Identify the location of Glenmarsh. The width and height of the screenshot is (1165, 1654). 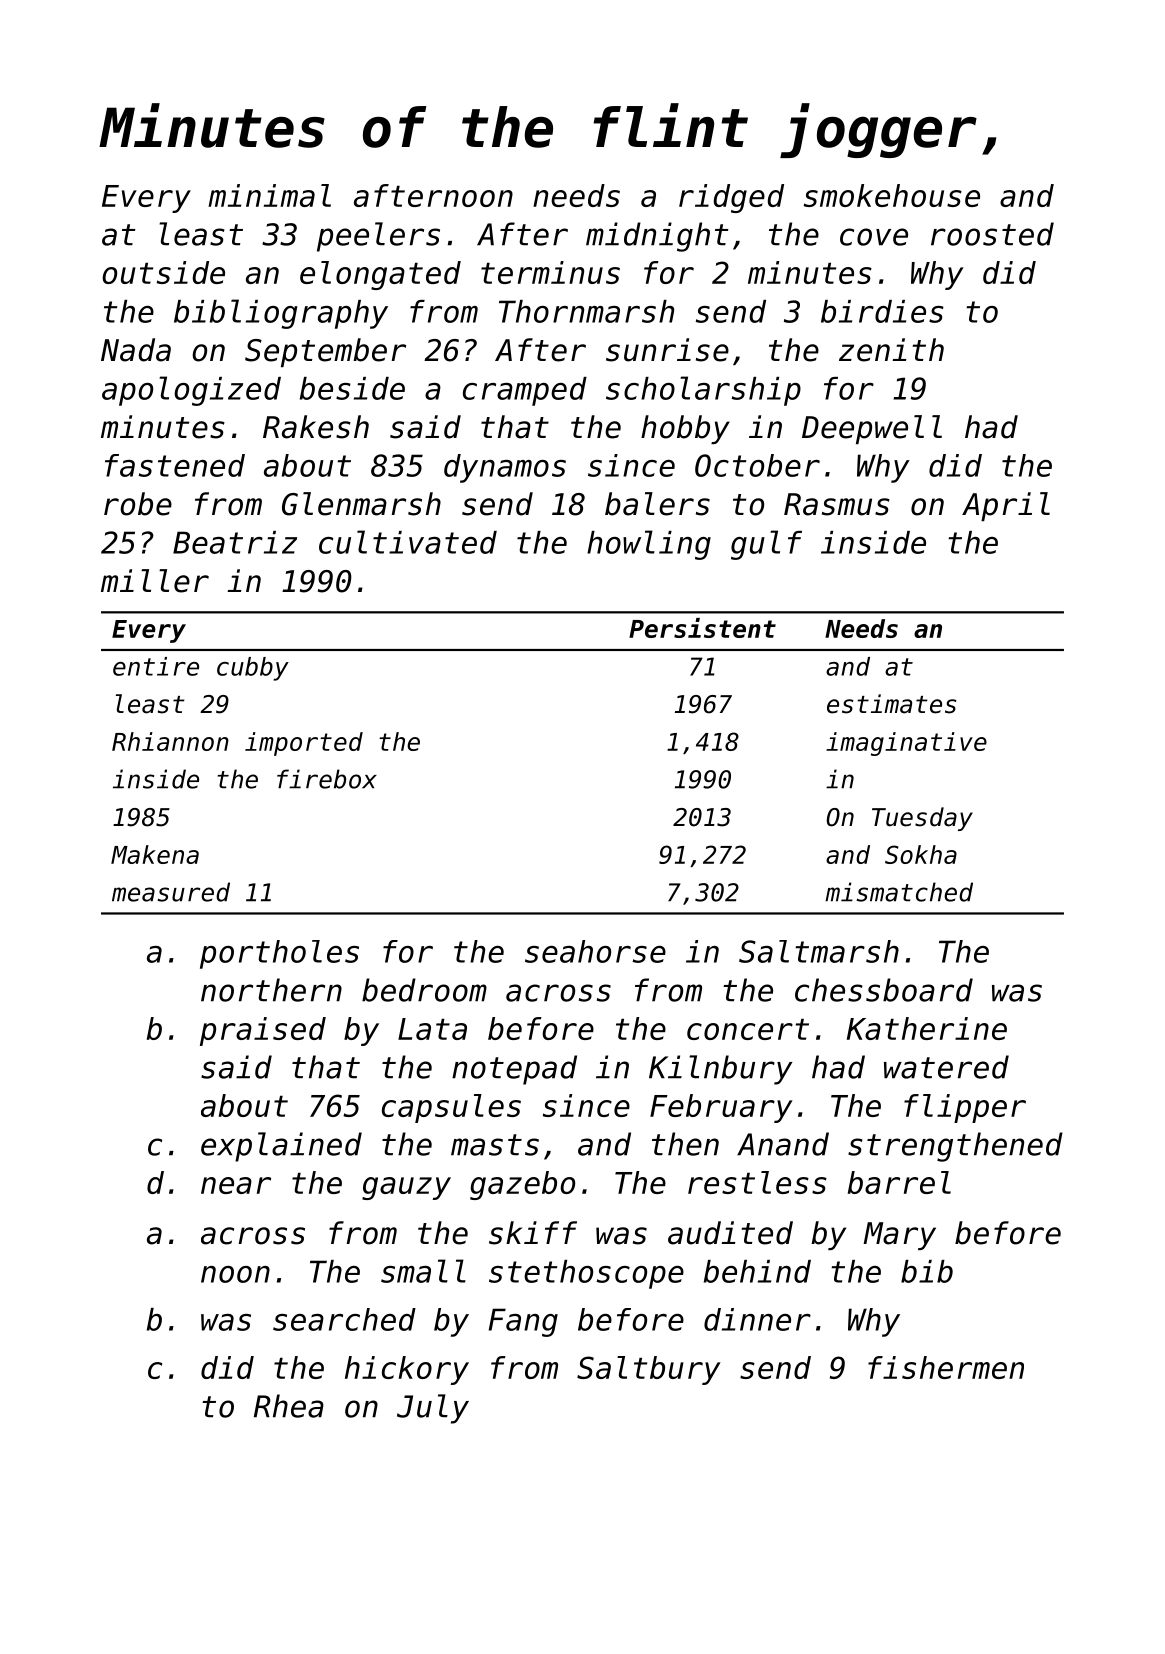
(361, 504).
